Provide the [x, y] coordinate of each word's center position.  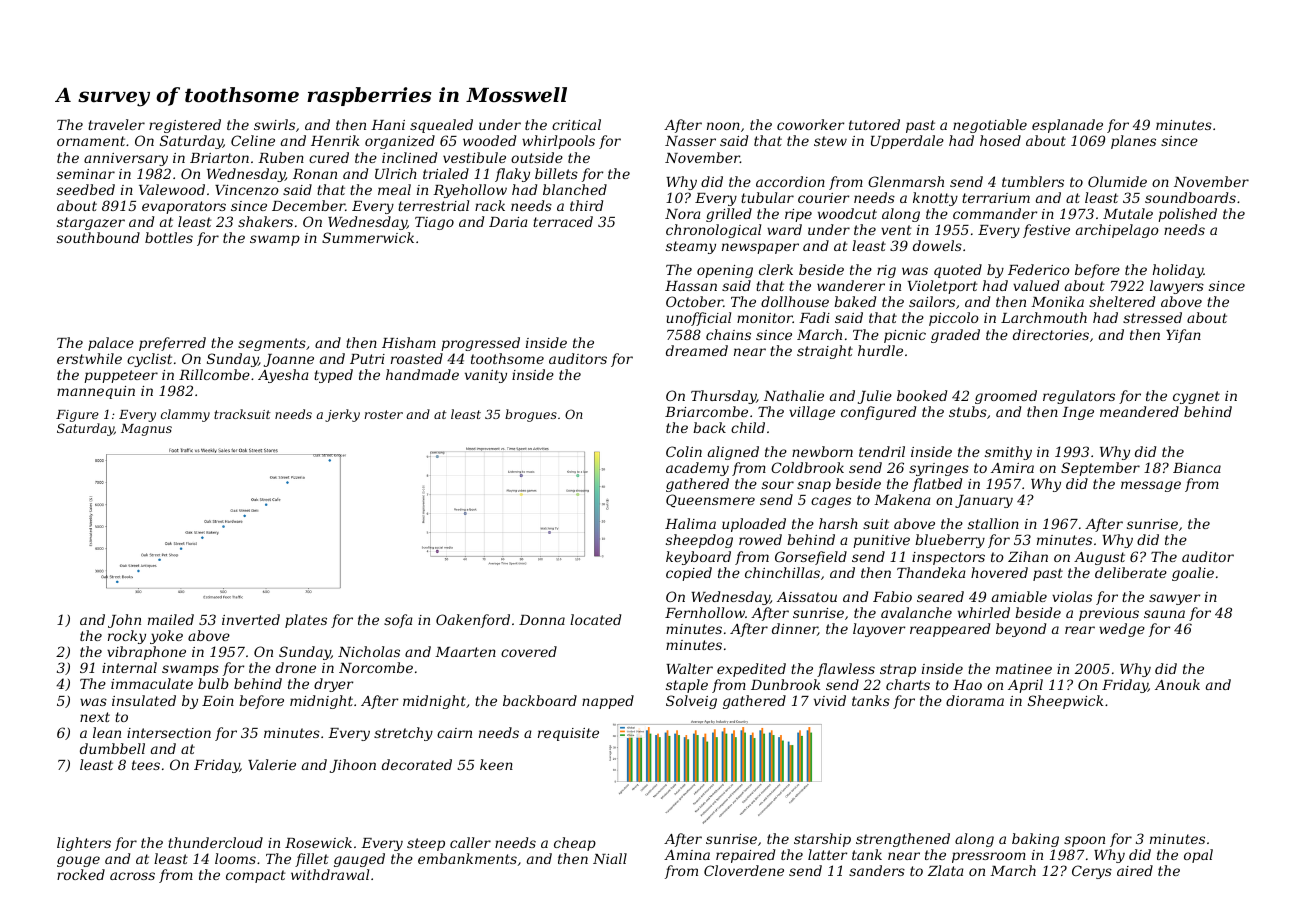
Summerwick [368, 237]
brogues [531, 415]
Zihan [1028, 556]
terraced [563, 221]
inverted [251, 619]
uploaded [754, 525]
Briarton [219, 158]
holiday [1178, 271]
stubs [968, 411]
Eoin [218, 701]
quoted [958, 271]
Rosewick [318, 842]
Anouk [1177, 684]
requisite [568, 734]
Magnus [146, 430]
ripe [798, 215]
